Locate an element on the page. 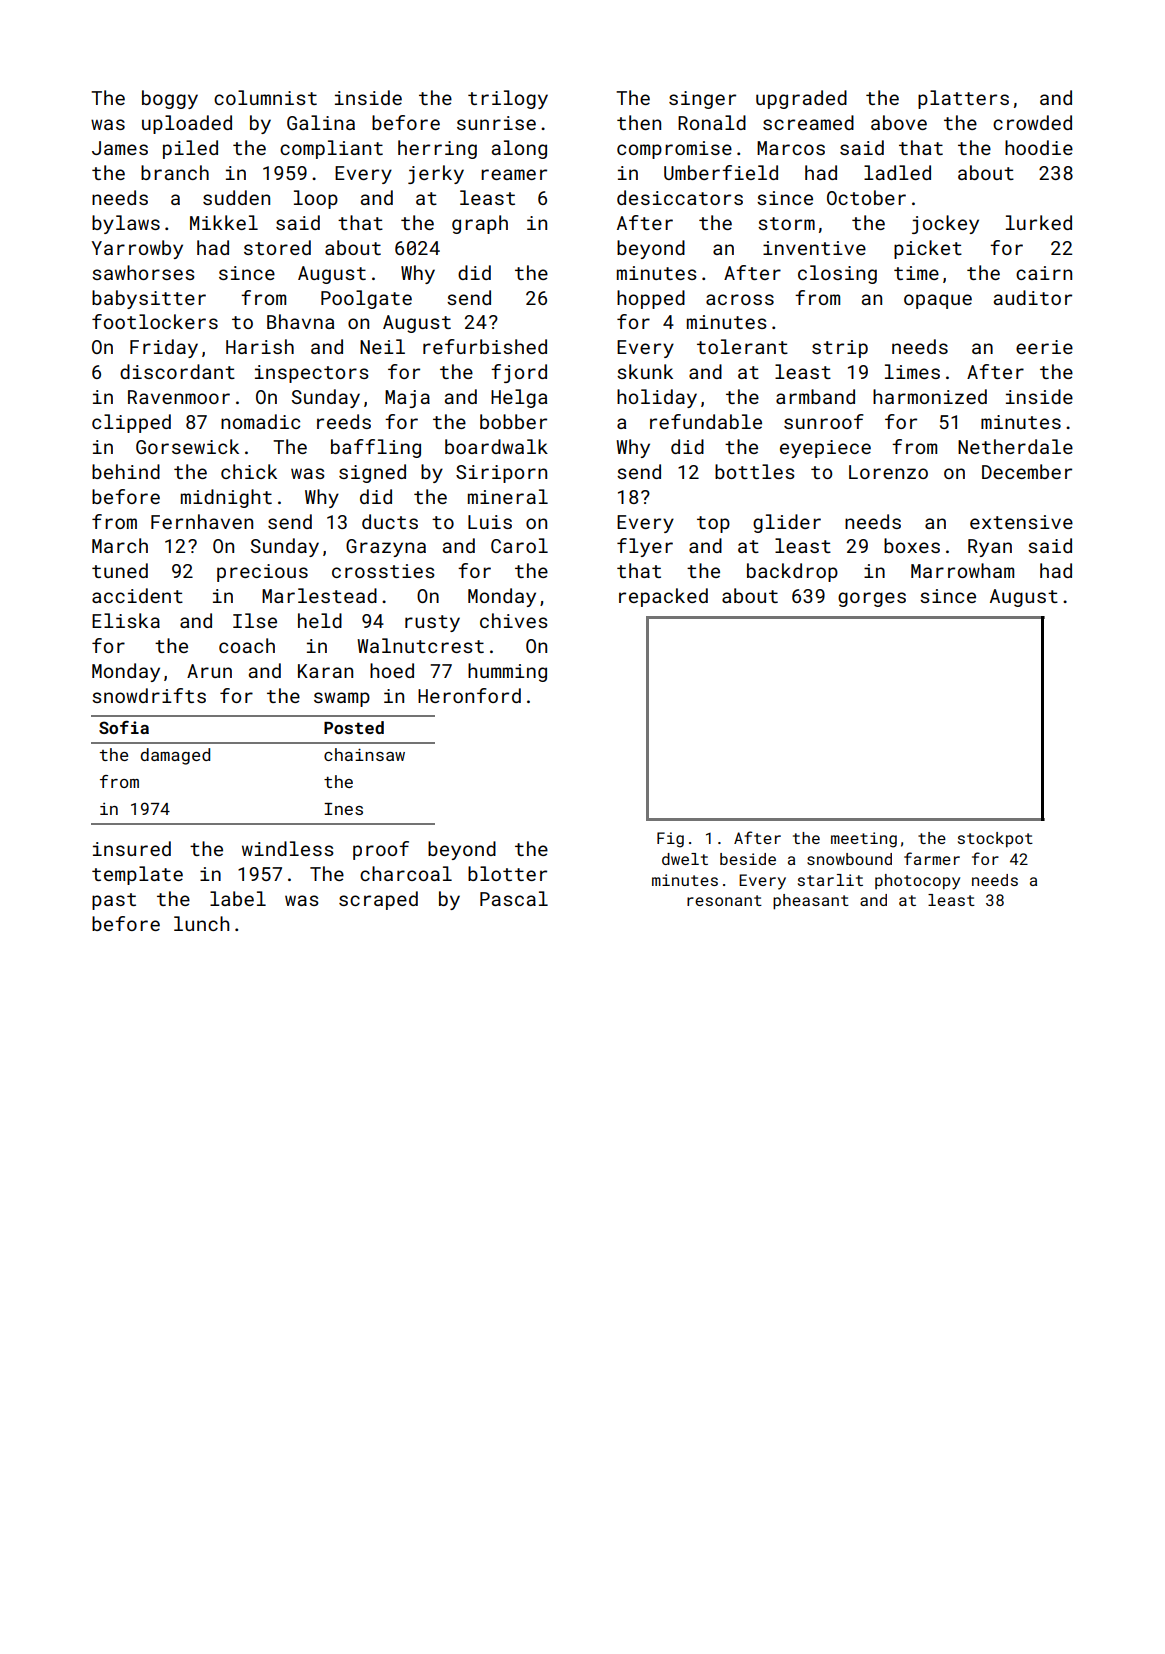  repacked is located at coordinates (663, 597).
